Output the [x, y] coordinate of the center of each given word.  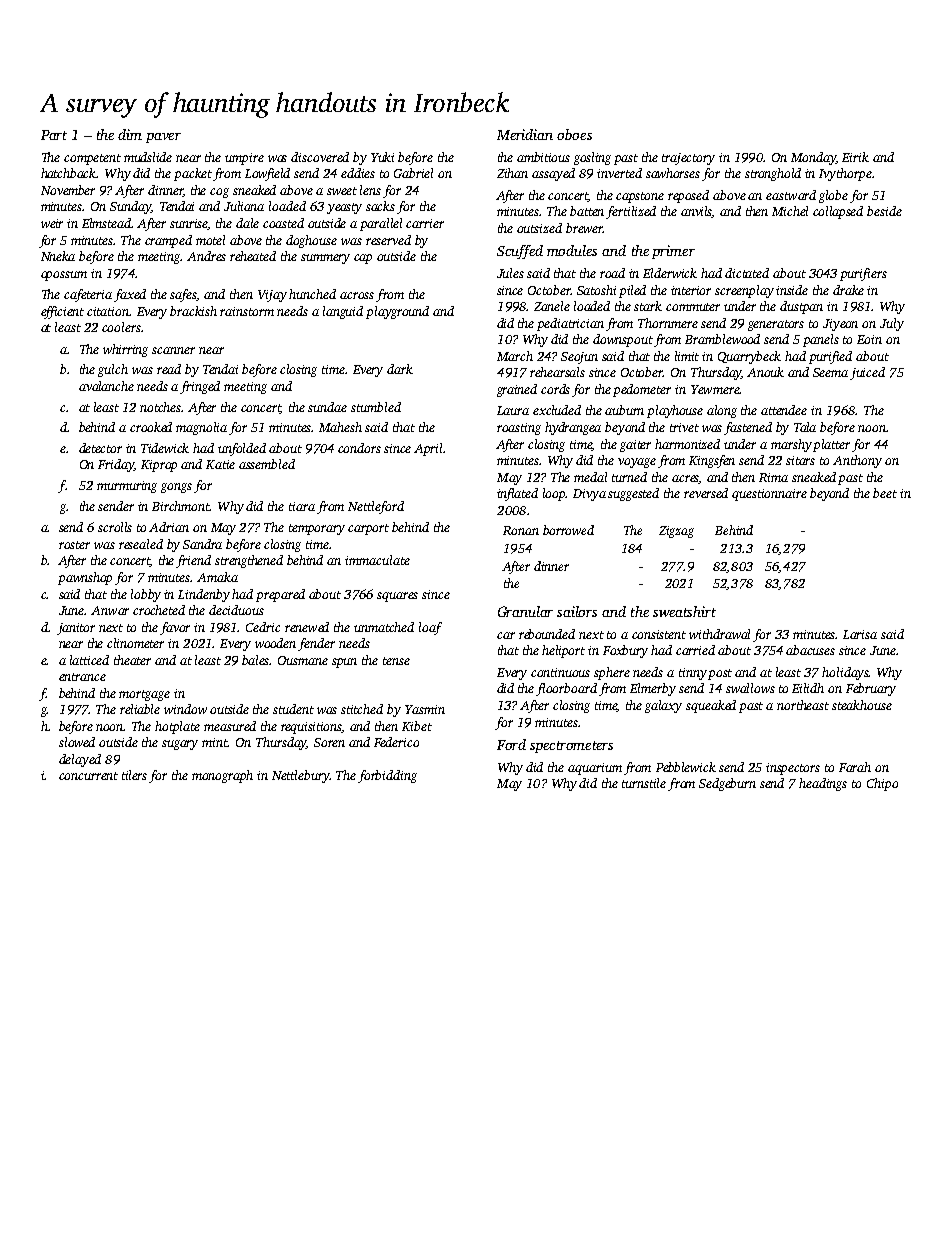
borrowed [568, 530]
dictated [747, 273]
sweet [342, 191]
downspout [623, 340]
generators [776, 325]
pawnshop [85, 578]
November [68, 190]
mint [215, 742]
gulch [113, 370]
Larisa [860, 634]
